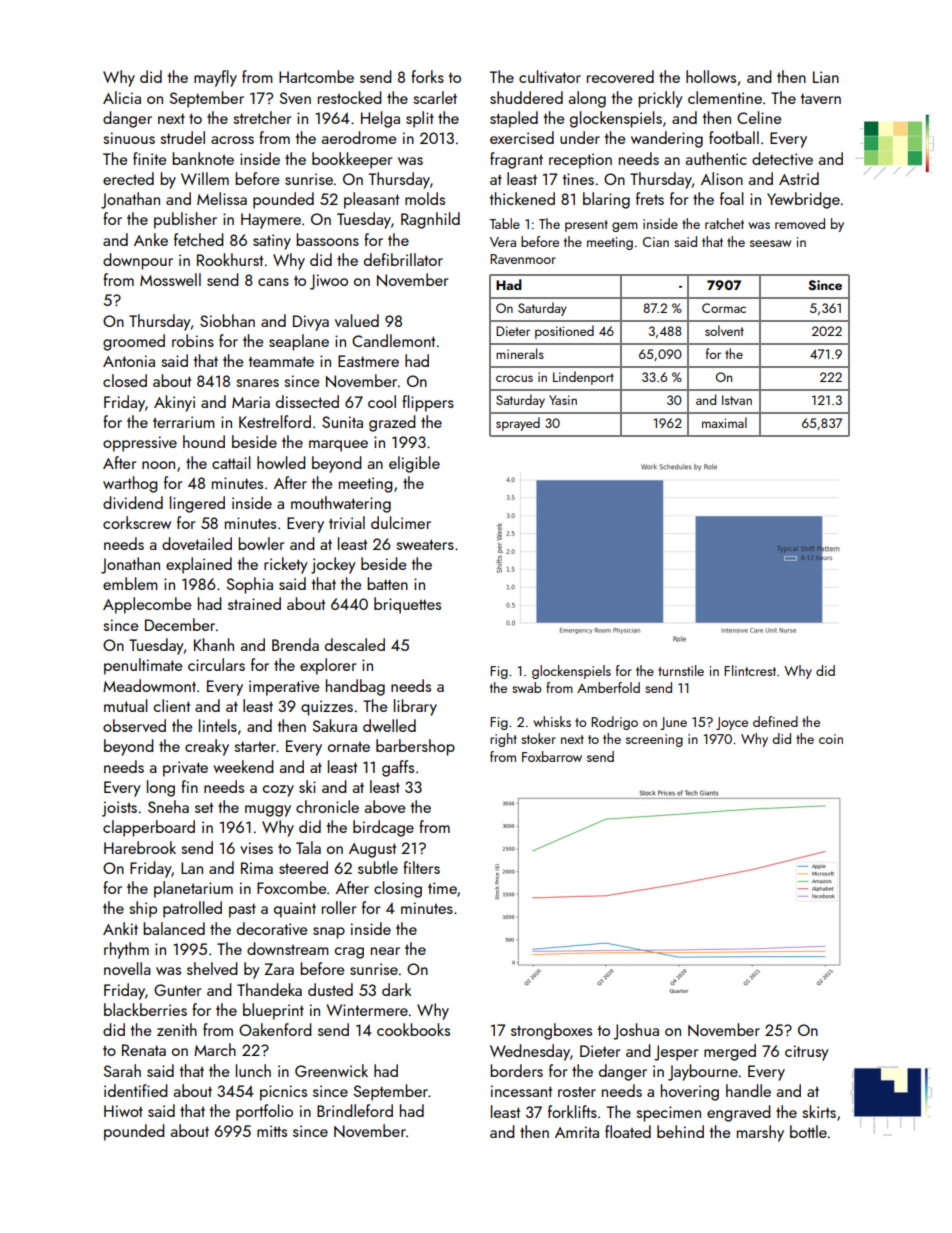 The width and height of the screenshot is (952, 1233). What do you see at coordinates (680, 1131) in the screenshot?
I see `behind` at bounding box center [680, 1131].
